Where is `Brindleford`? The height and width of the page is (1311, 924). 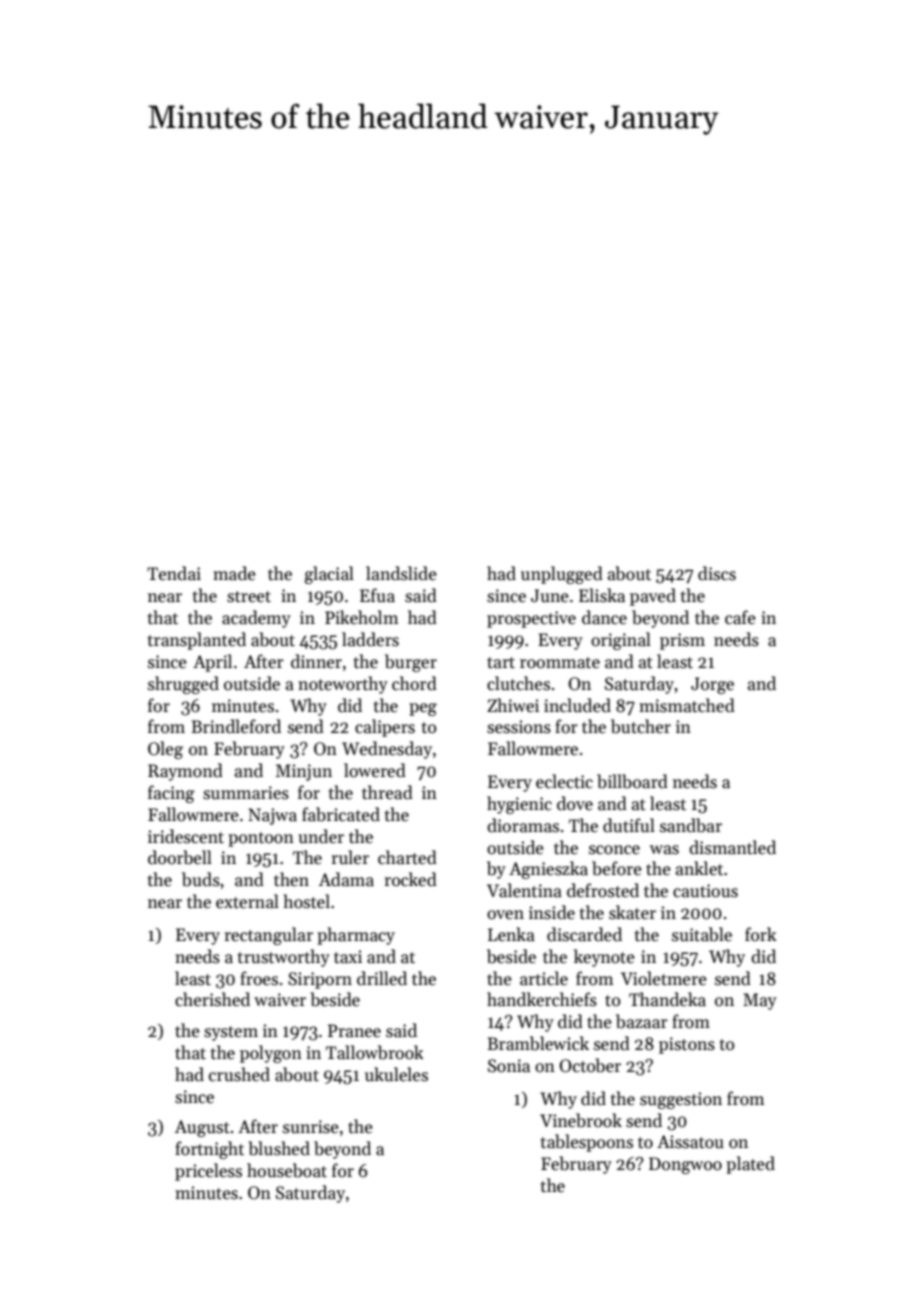 Brindleford is located at coordinates (236, 726).
